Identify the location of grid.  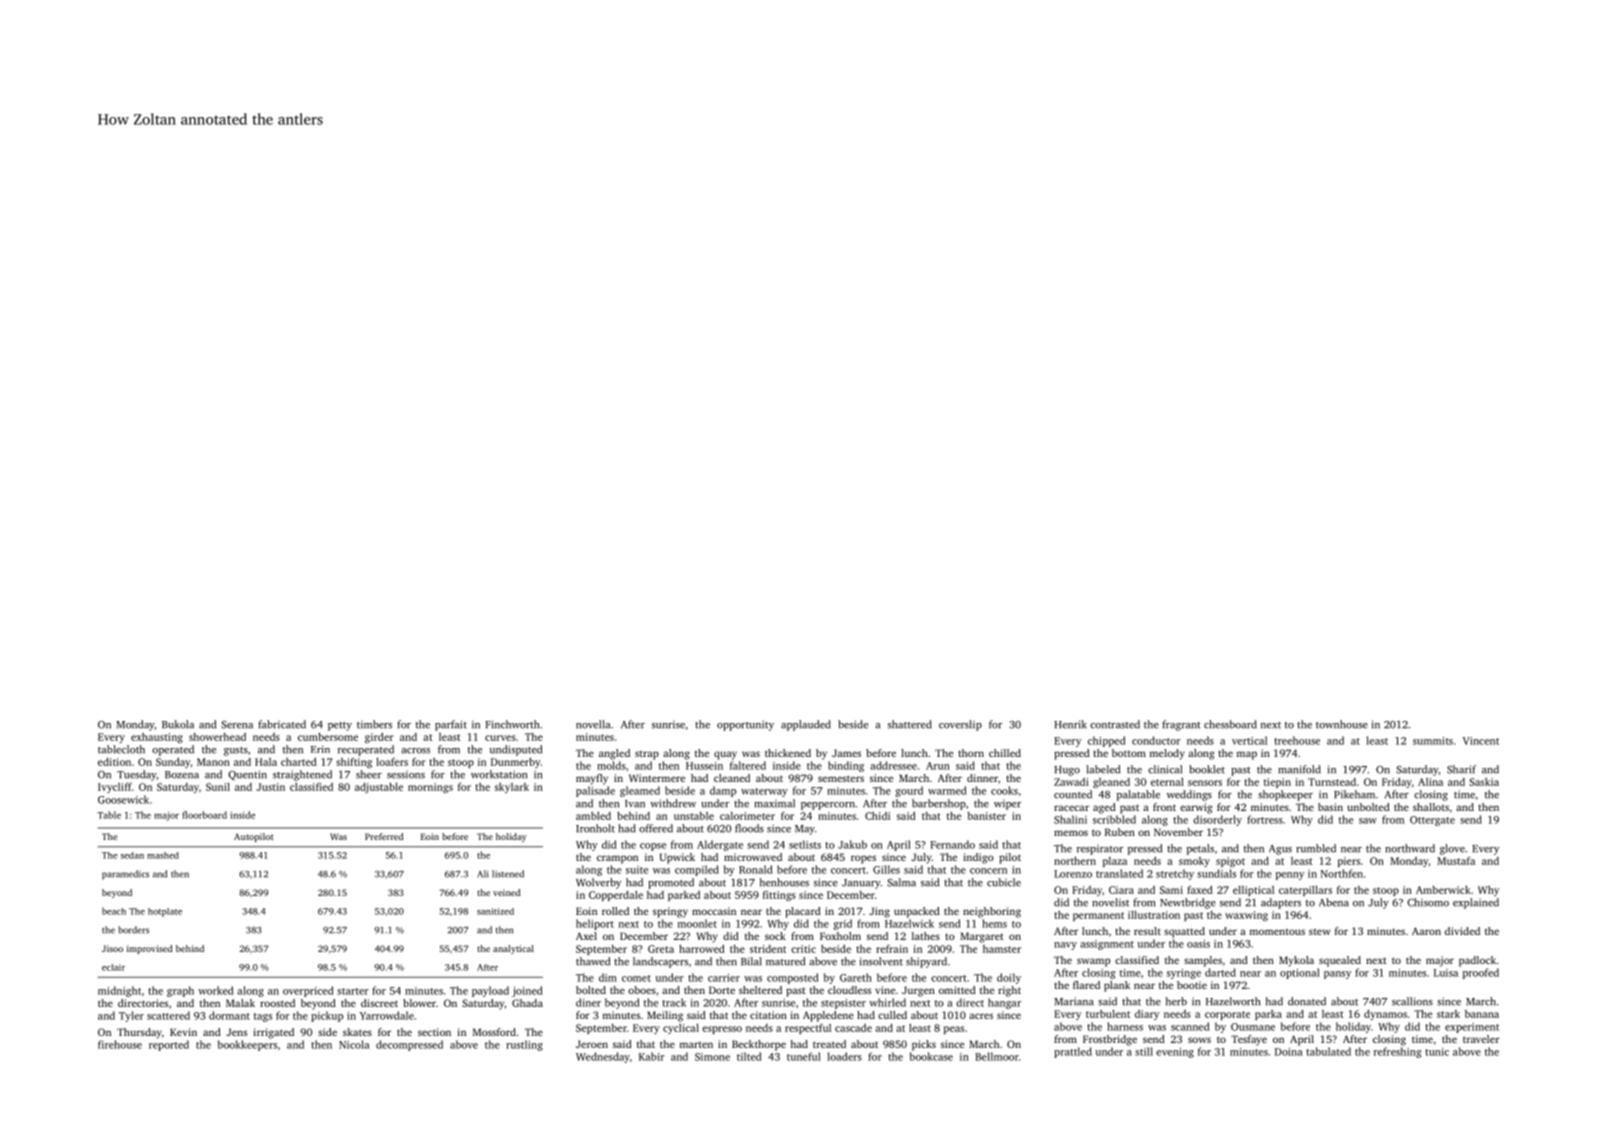
(842, 924).
